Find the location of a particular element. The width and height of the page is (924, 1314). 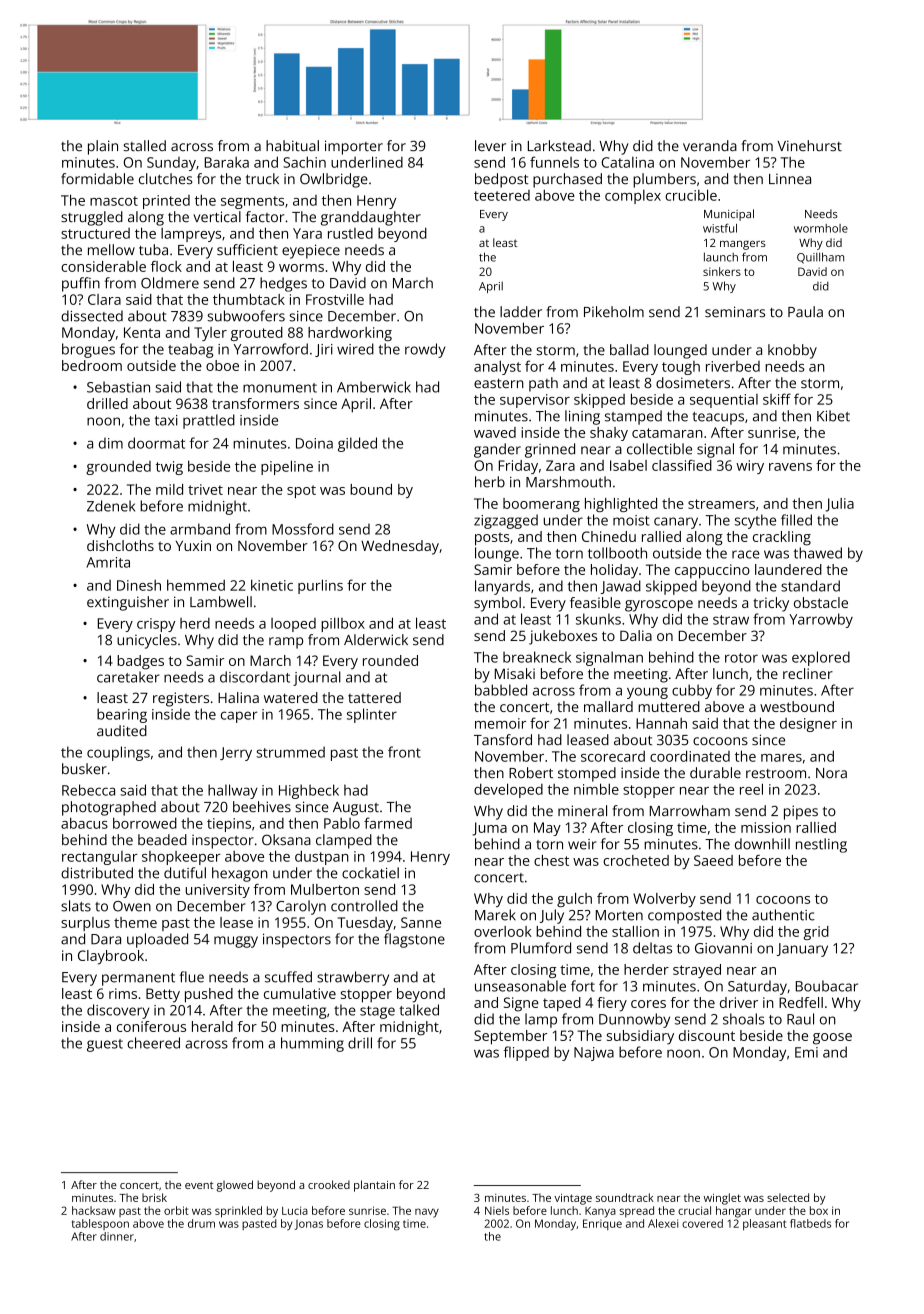

wiry is located at coordinates (750, 467).
